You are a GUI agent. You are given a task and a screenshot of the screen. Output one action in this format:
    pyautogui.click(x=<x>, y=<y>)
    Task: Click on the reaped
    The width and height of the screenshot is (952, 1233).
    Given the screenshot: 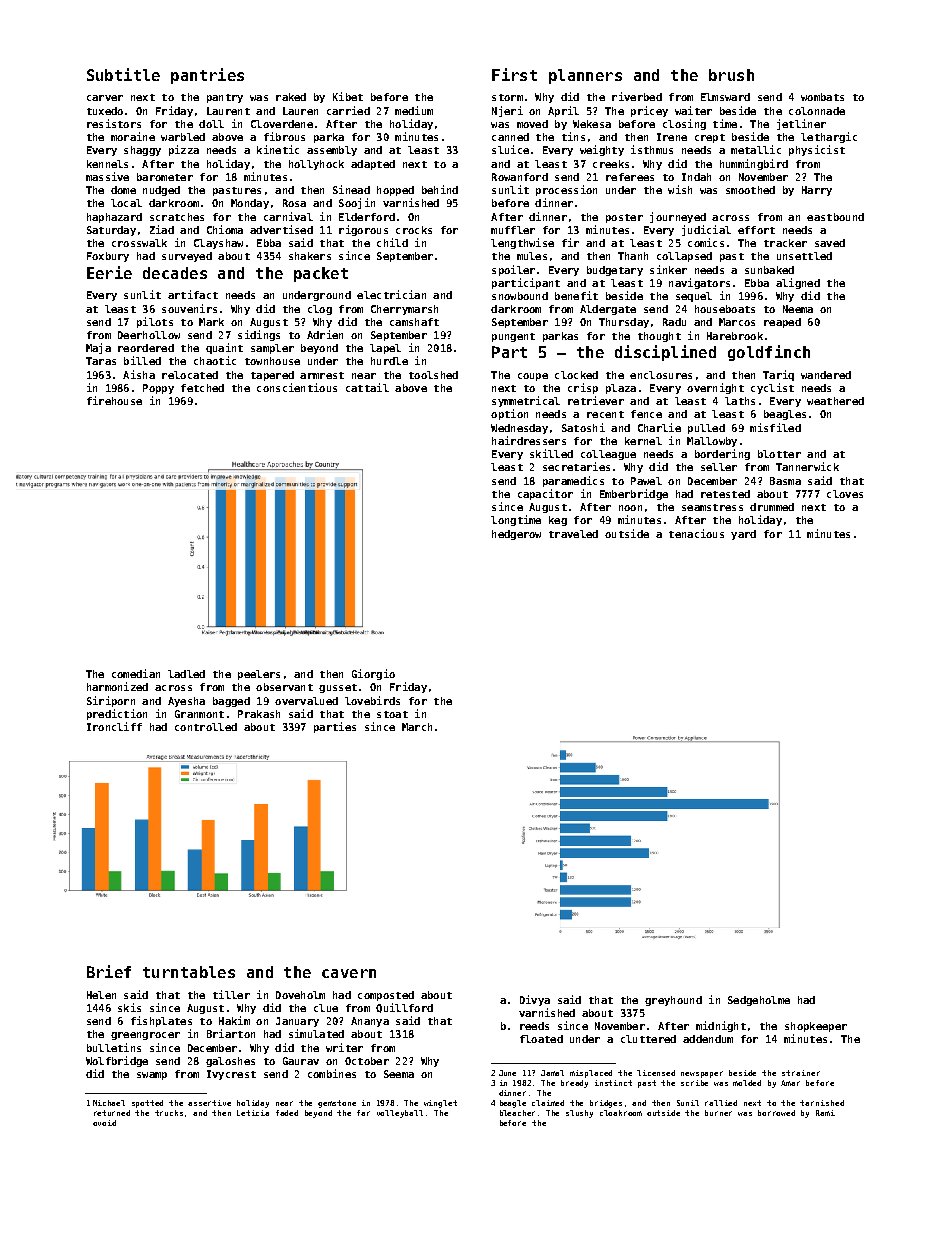 What is the action you would take?
    pyautogui.click(x=782, y=323)
